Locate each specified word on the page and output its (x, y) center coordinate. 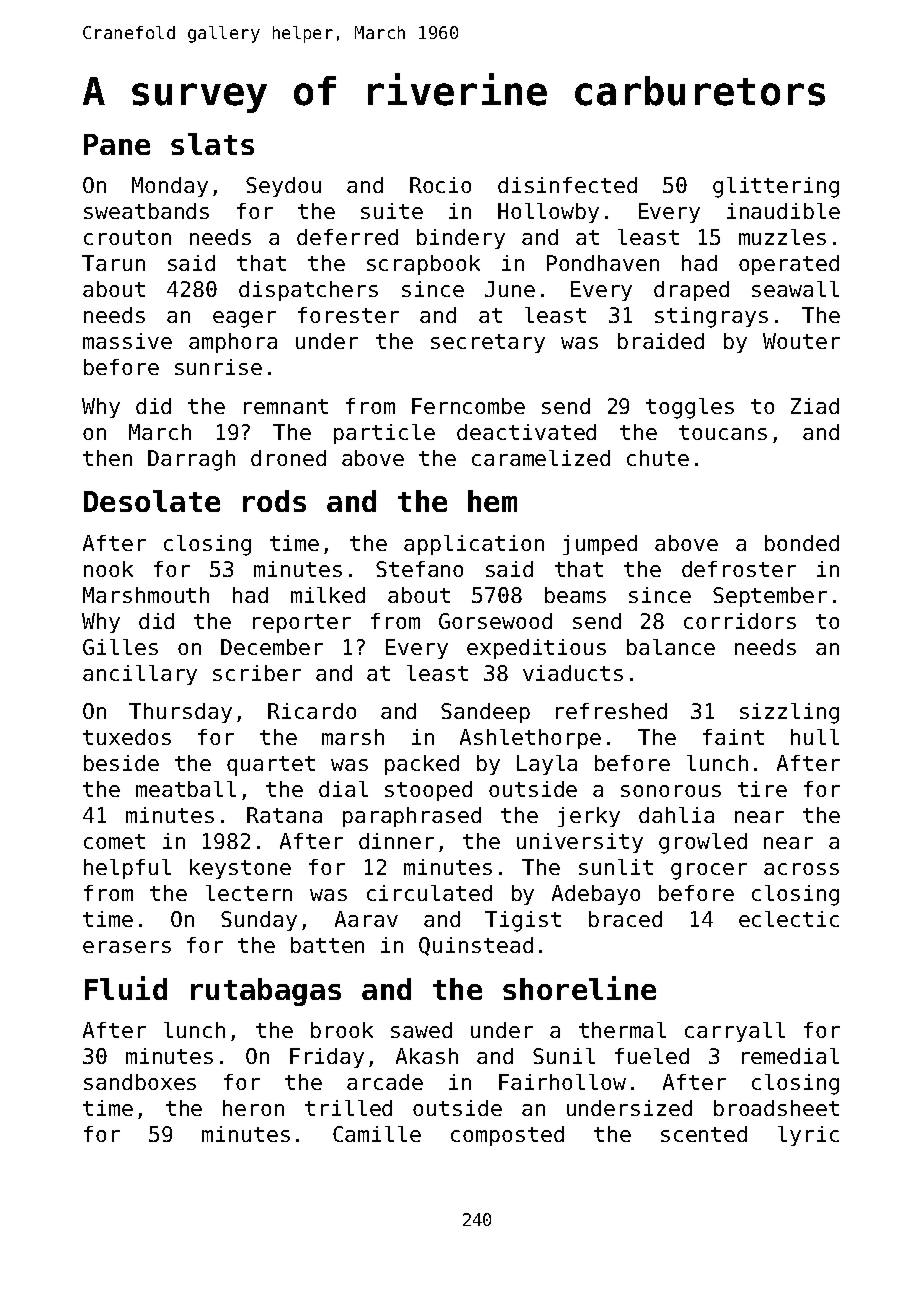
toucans (723, 432)
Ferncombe (468, 406)
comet (114, 841)
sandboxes (140, 1082)
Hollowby (548, 213)
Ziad (815, 406)
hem (492, 501)
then (107, 458)
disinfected (567, 185)
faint (733, 737)
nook (108, 569)
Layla (547, 765)
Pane (117, 144)
